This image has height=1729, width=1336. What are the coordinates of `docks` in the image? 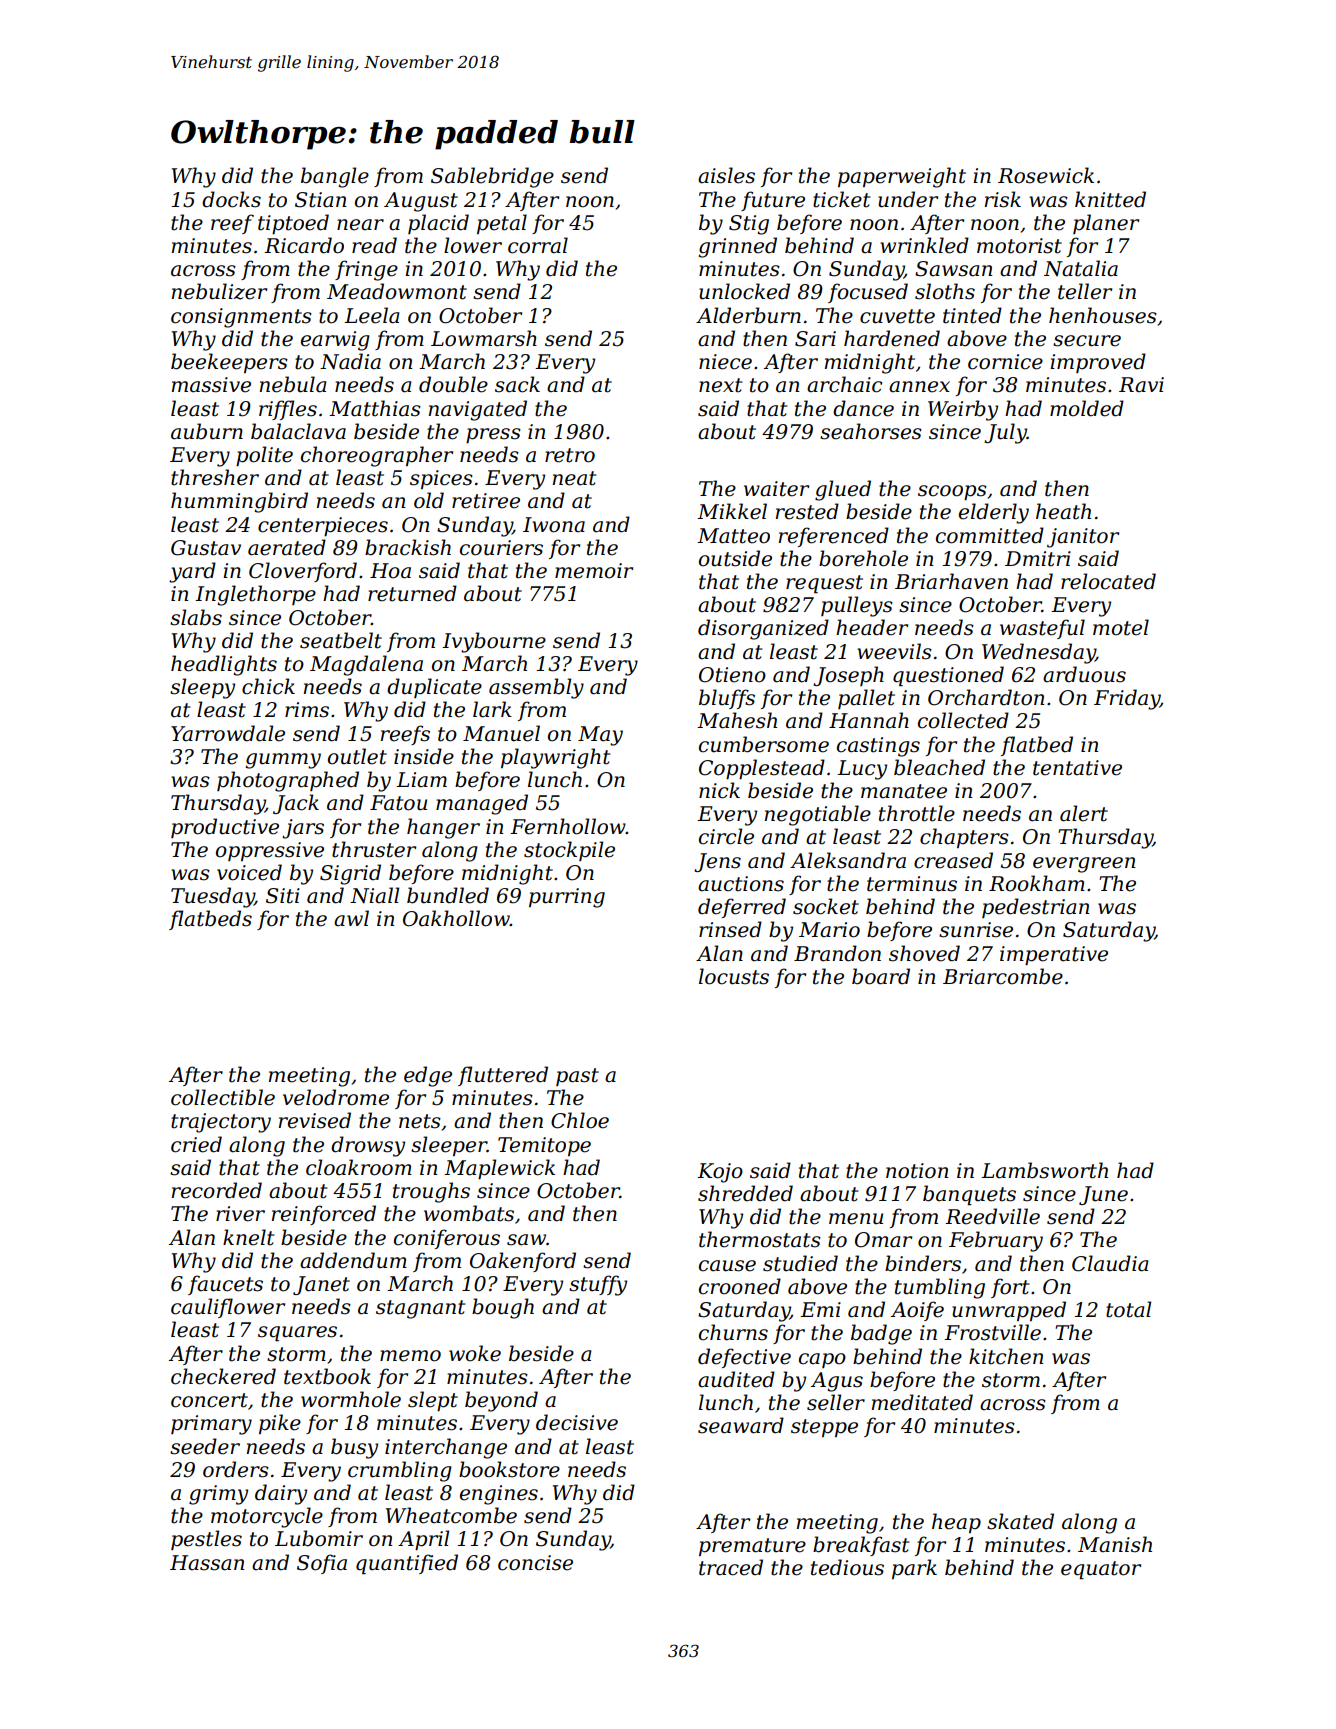 It's located at (231, 199).
